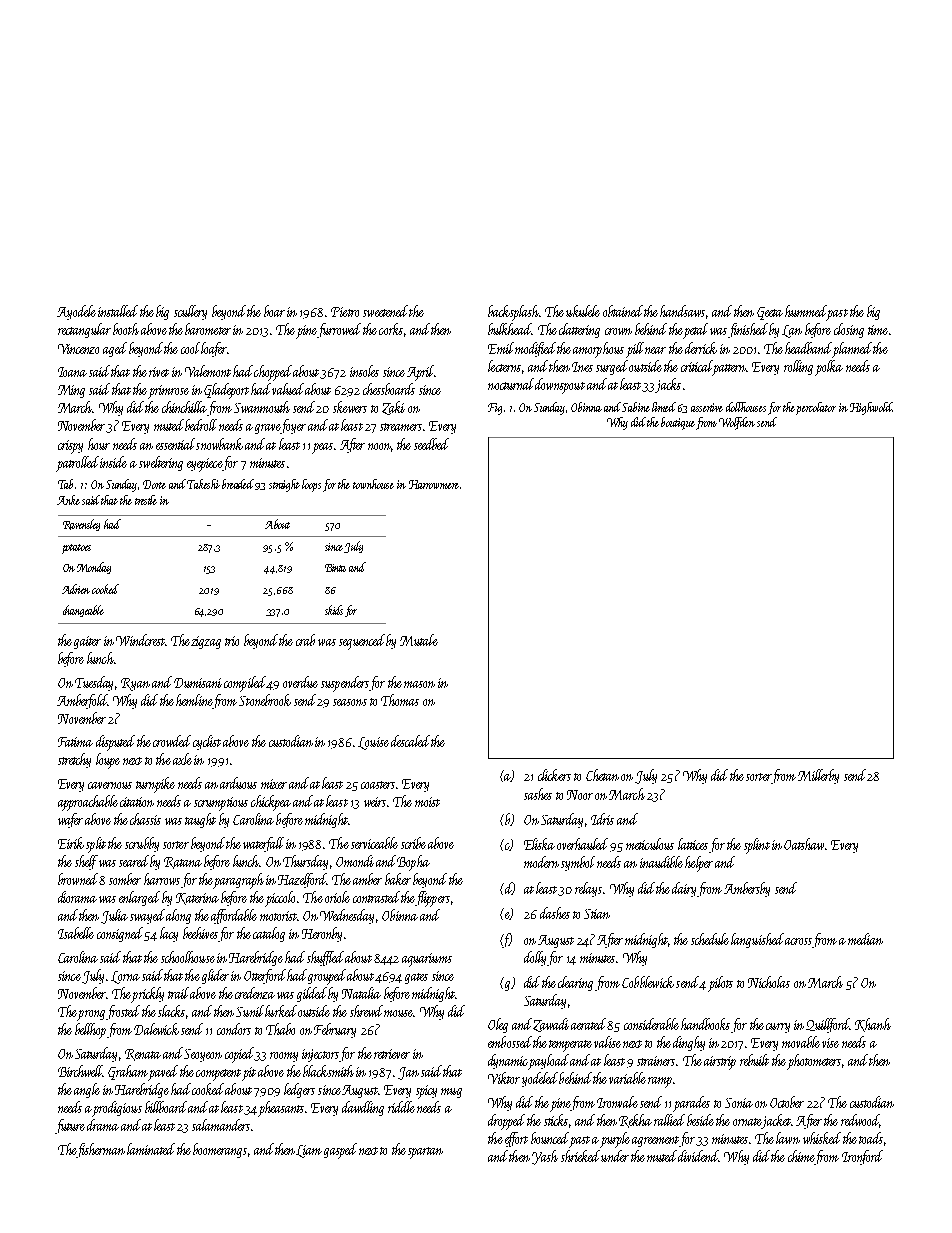 The width and height of the page is (952, 1233). I want to click on ukulele, so click(583, 311).
